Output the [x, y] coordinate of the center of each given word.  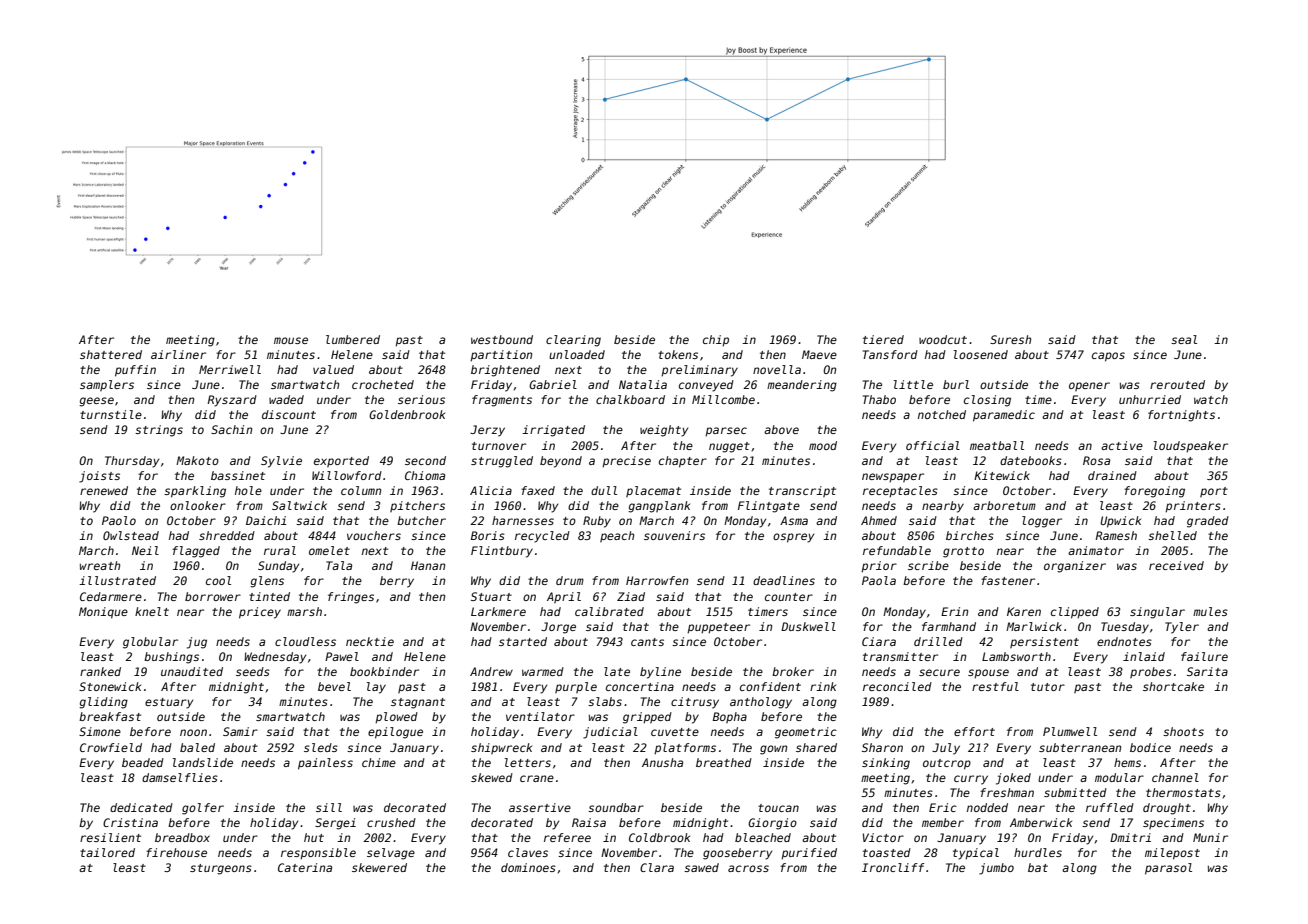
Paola [879, 580]
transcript [802, 491]
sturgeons [221, 869]
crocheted [383, 384]
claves [528, 852]
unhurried [1150, 399]
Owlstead [131, 535]
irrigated [553, 431]
